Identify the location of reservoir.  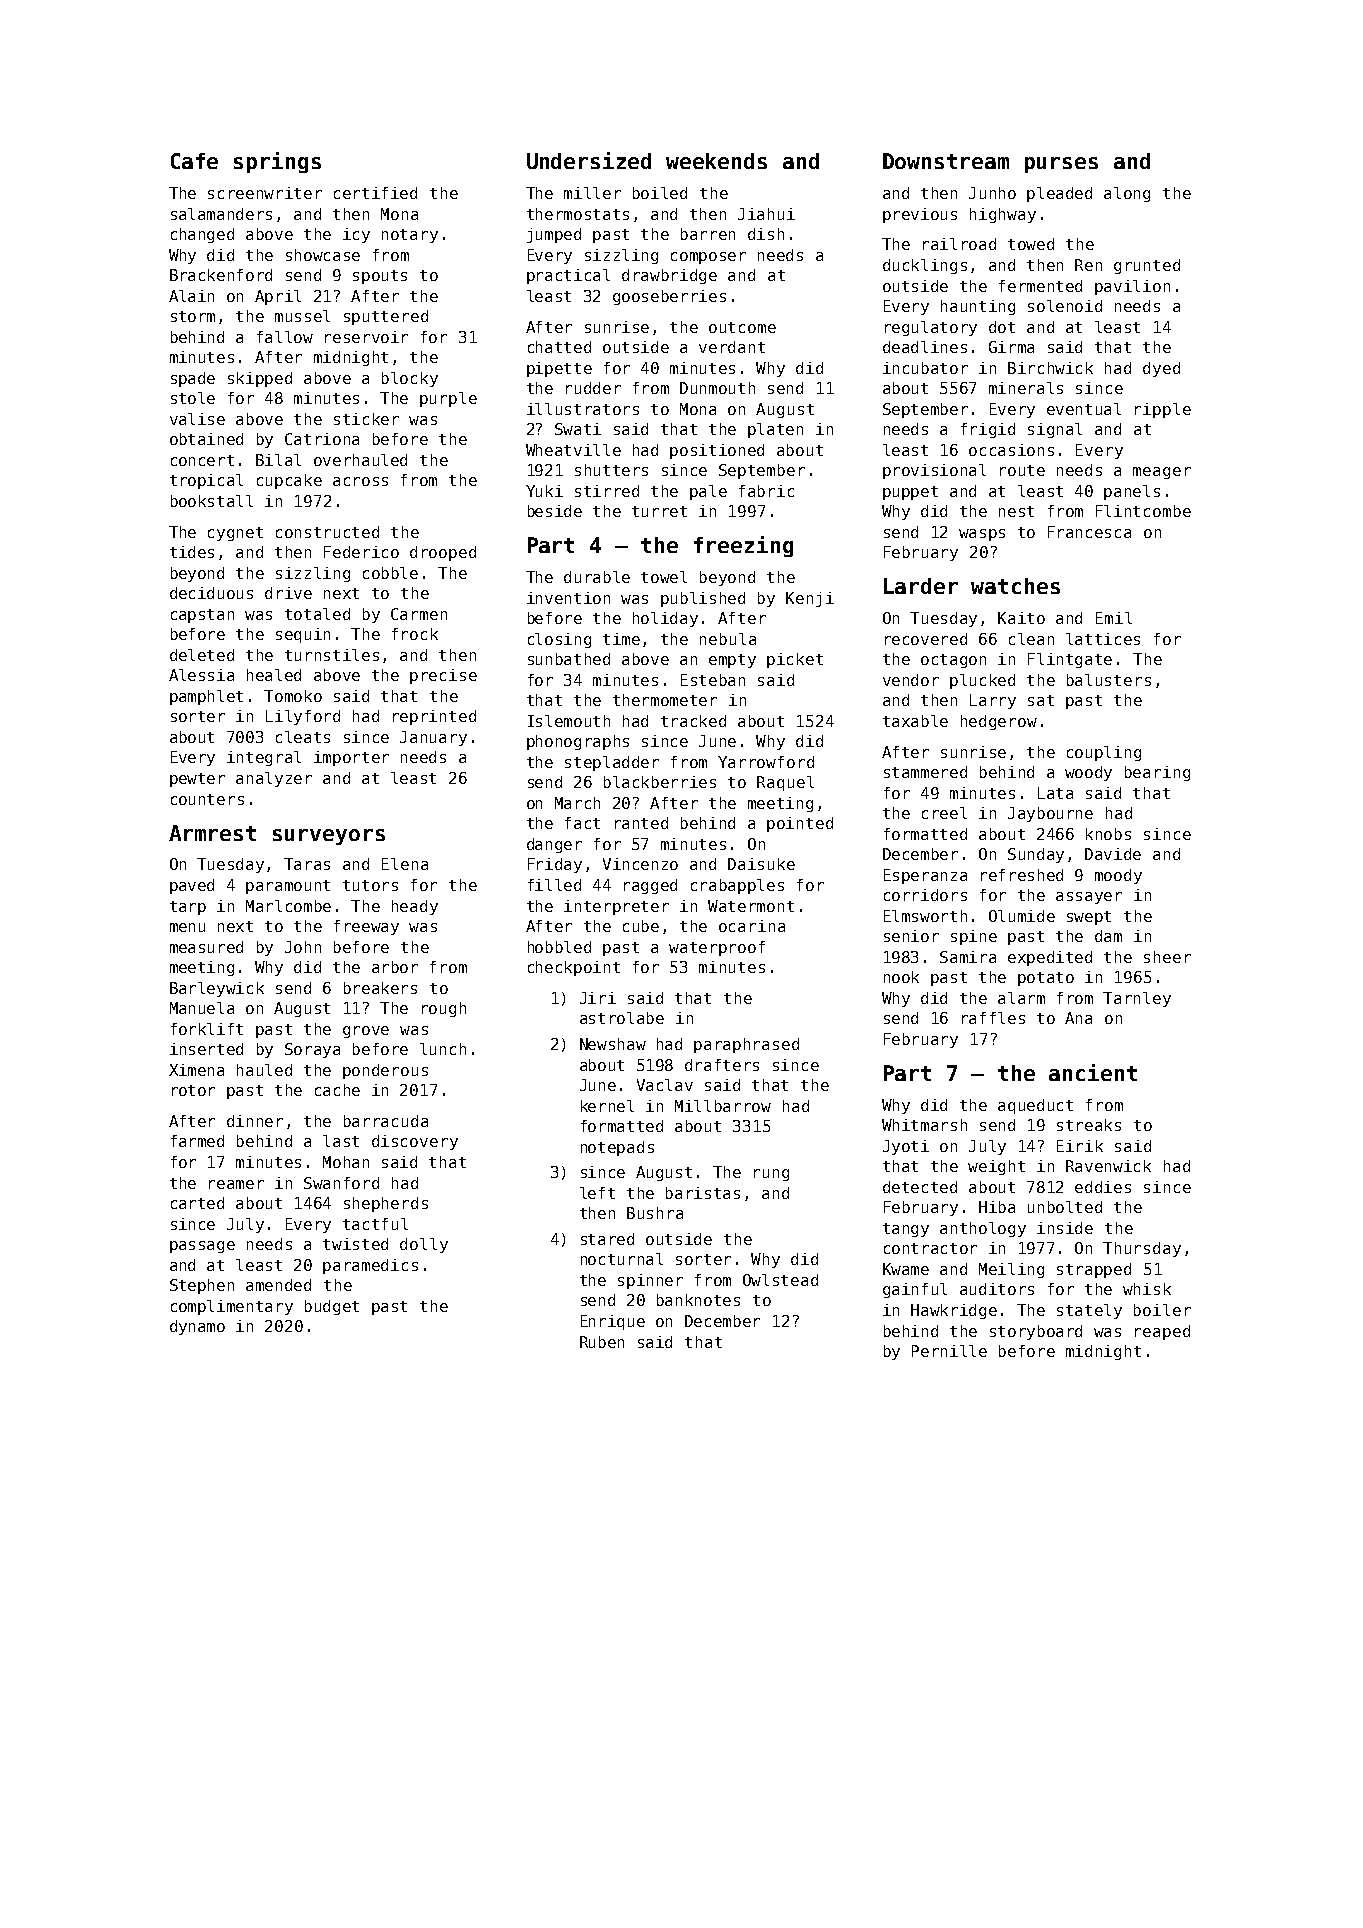
(366, 337).
